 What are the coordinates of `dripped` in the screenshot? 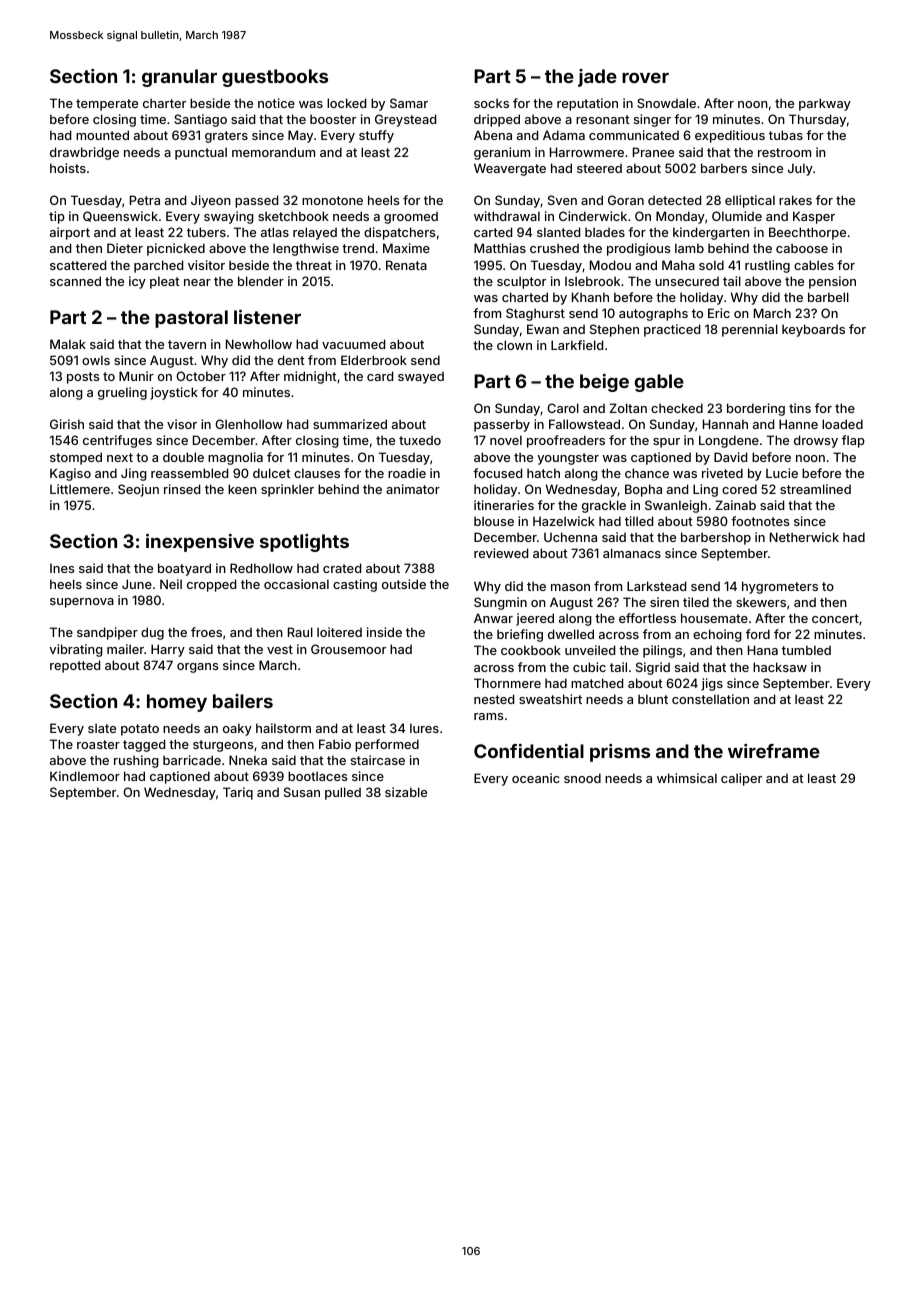 It's located at (497, 120).
